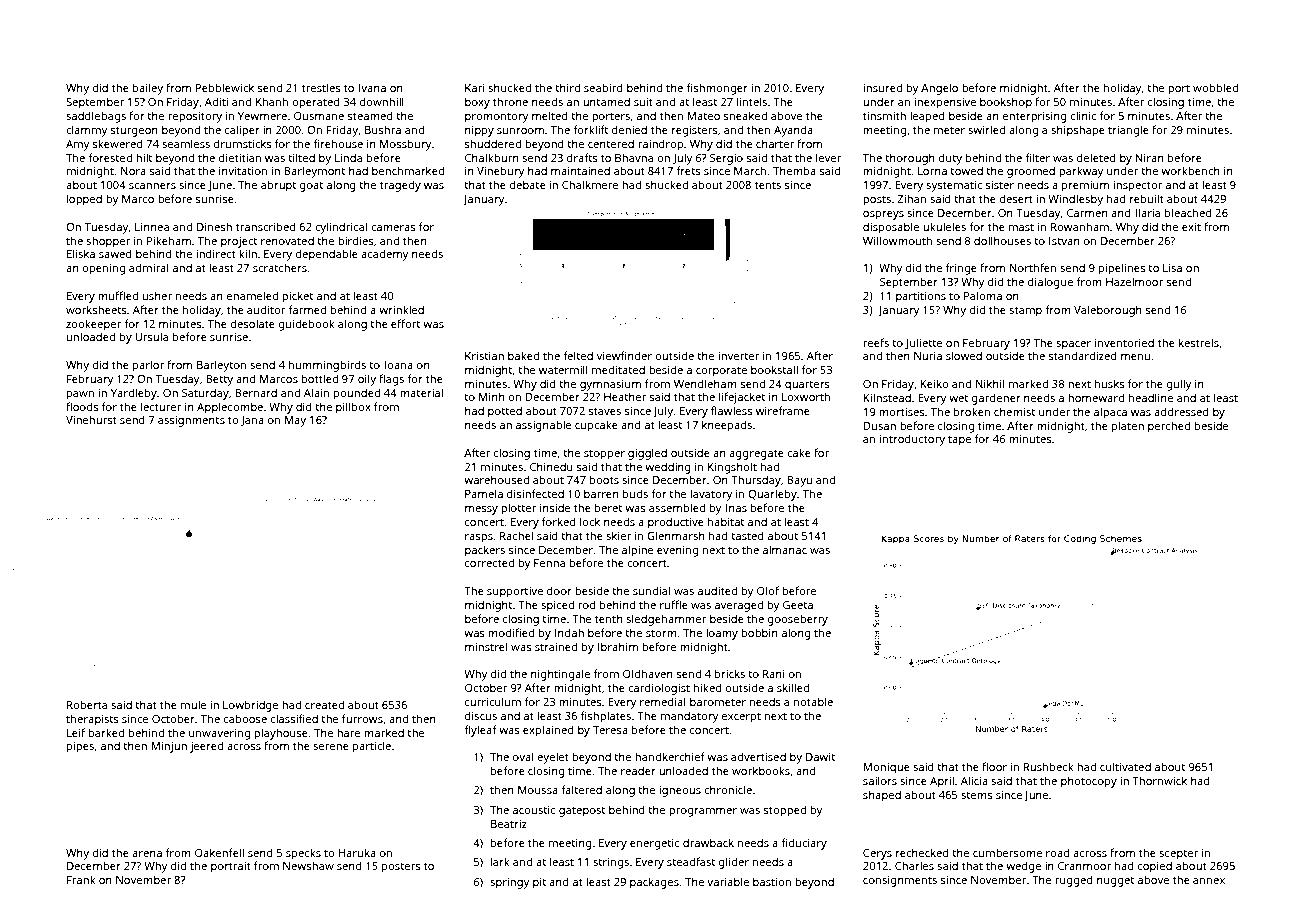  What do you see at coordinates (479, 538) in the screenshot?
I see `rasps` at bounding box center [479, 538].
